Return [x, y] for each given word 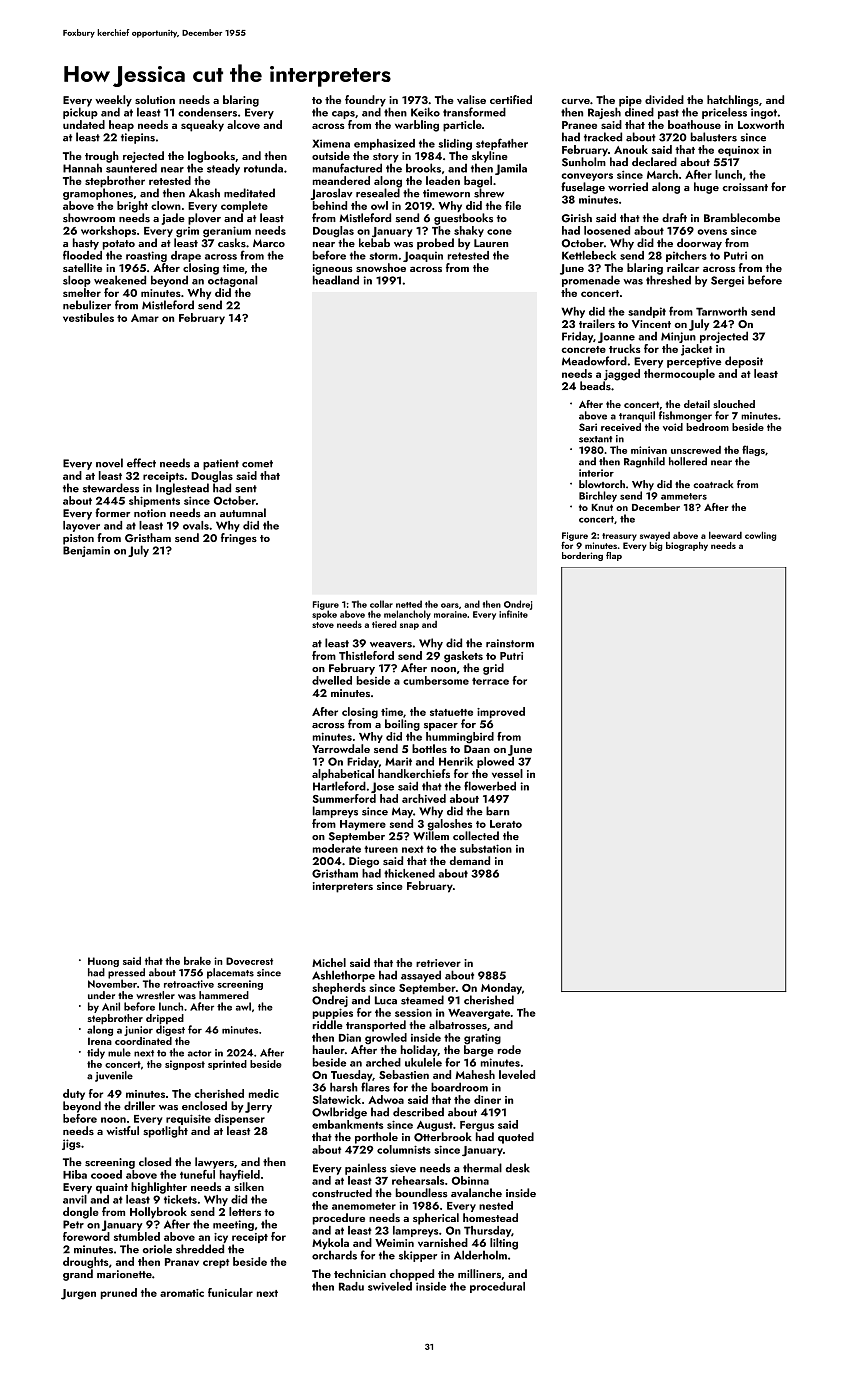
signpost [185, 1065]
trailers [597, 323]
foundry [365, 101]
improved [501, 712]
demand [469, 860]
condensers [207, 112]
